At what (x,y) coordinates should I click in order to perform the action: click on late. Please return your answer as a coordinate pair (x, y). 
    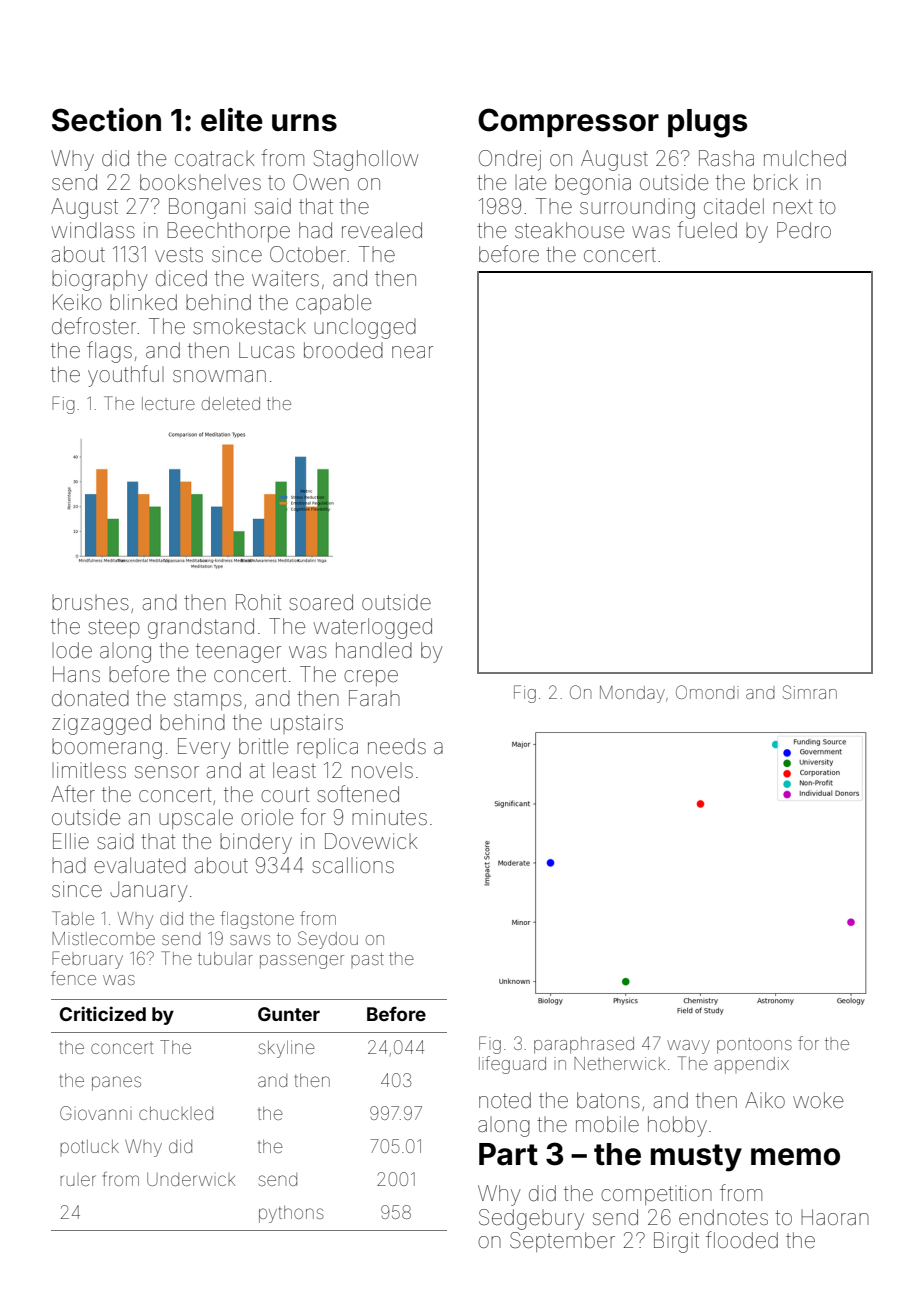
    Looking at the image, I should click on (530, 183).
